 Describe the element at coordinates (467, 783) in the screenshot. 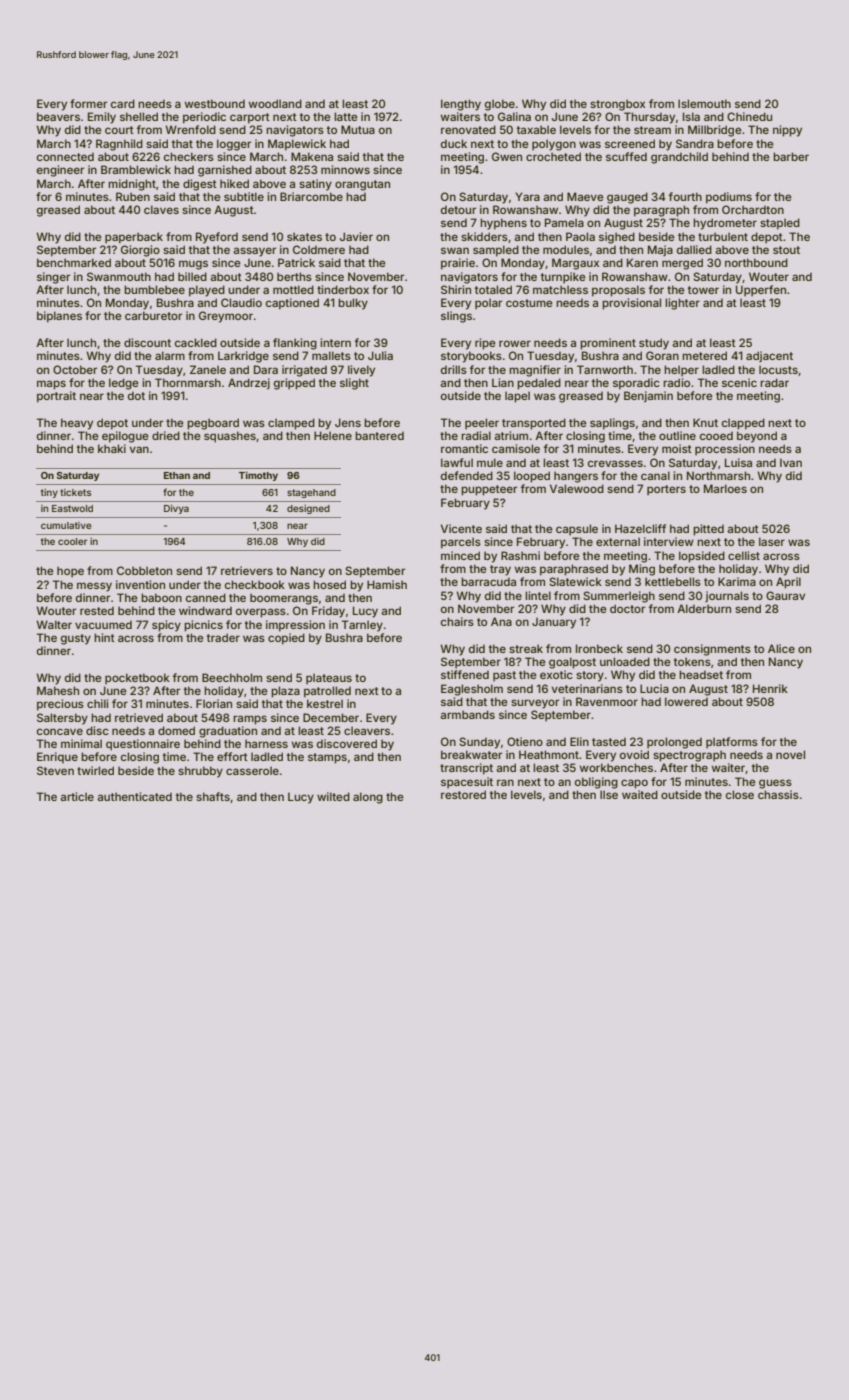

I see `spacesuit` at that location.
